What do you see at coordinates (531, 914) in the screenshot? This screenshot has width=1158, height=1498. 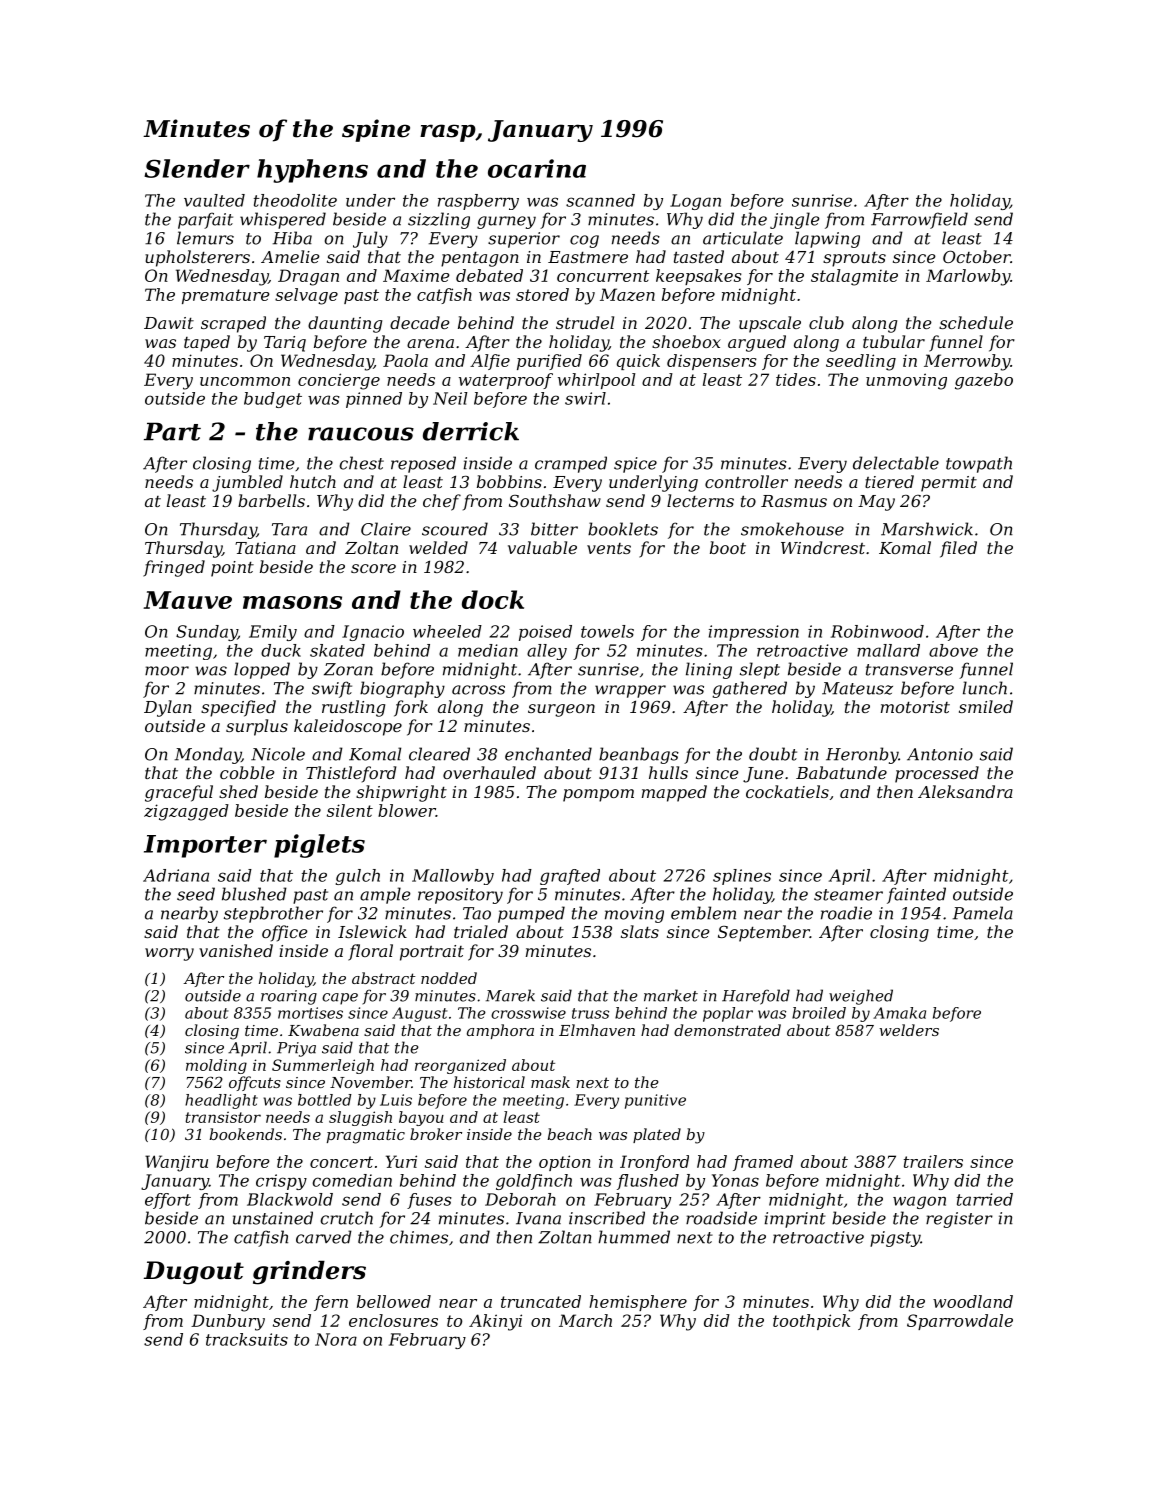 I see `pumped` at bounding box center [531, 914].
